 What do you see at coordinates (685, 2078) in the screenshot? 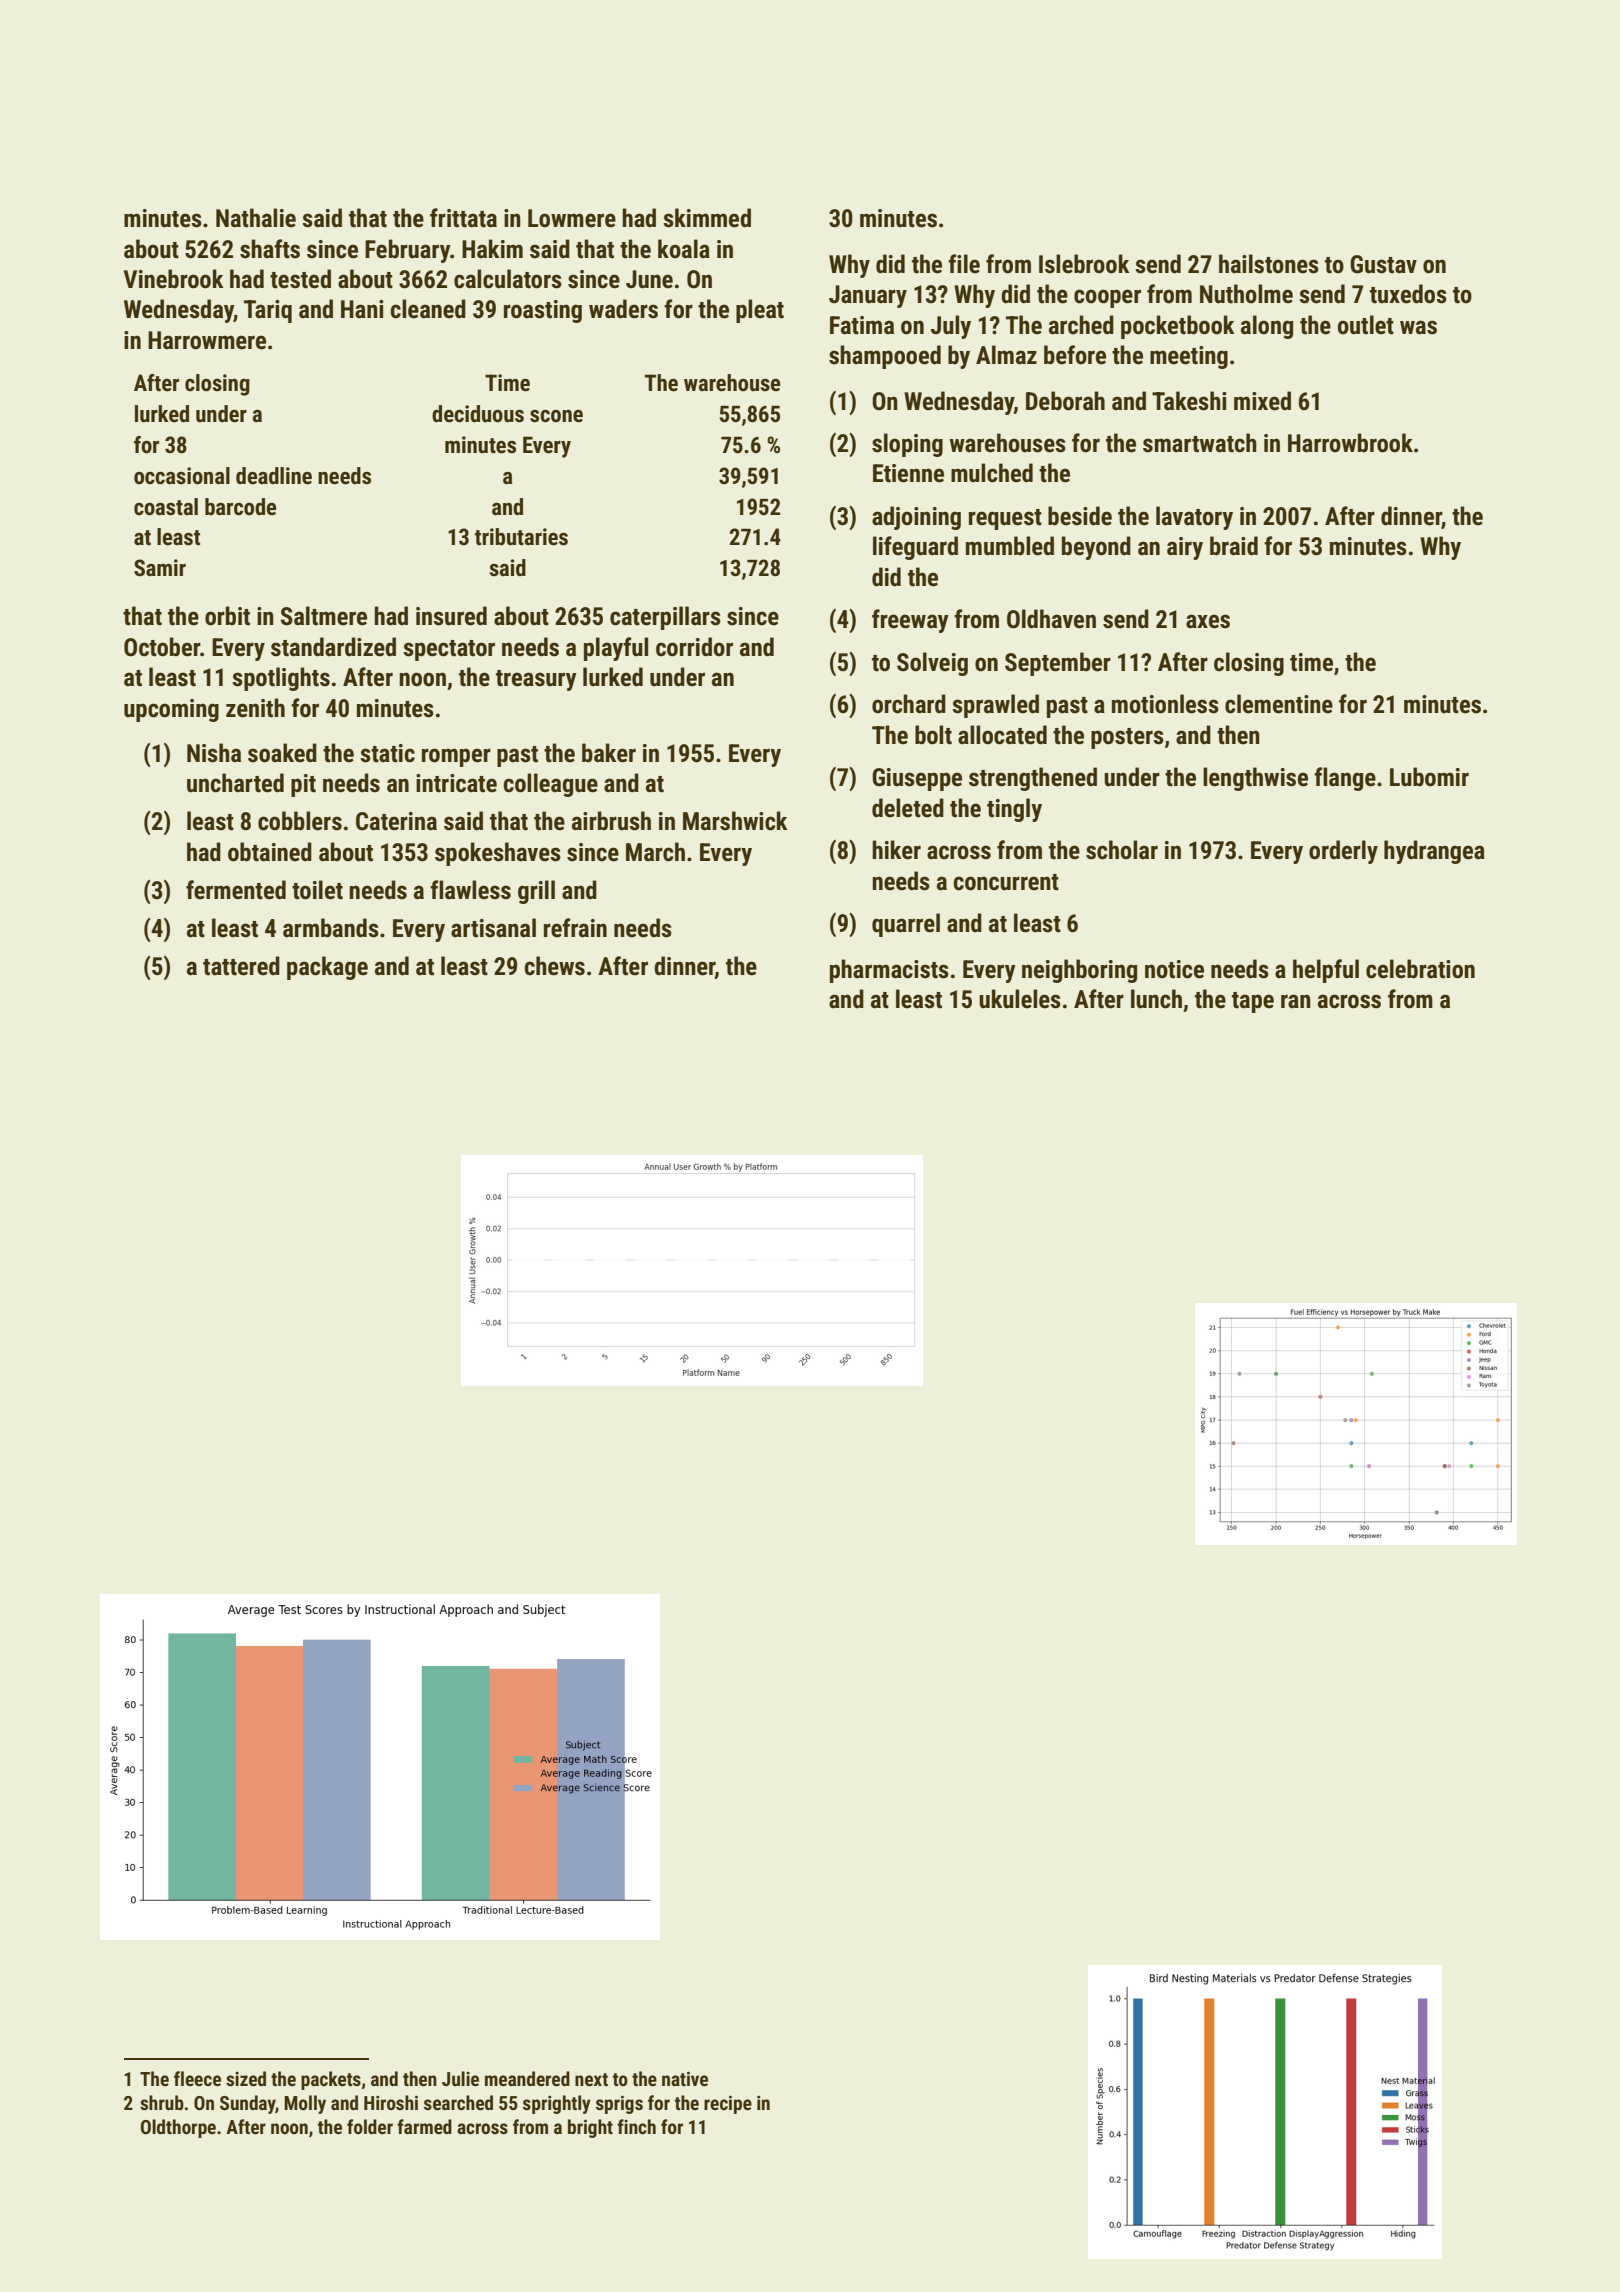
I see `native` at bounding box center [685, 2078].
